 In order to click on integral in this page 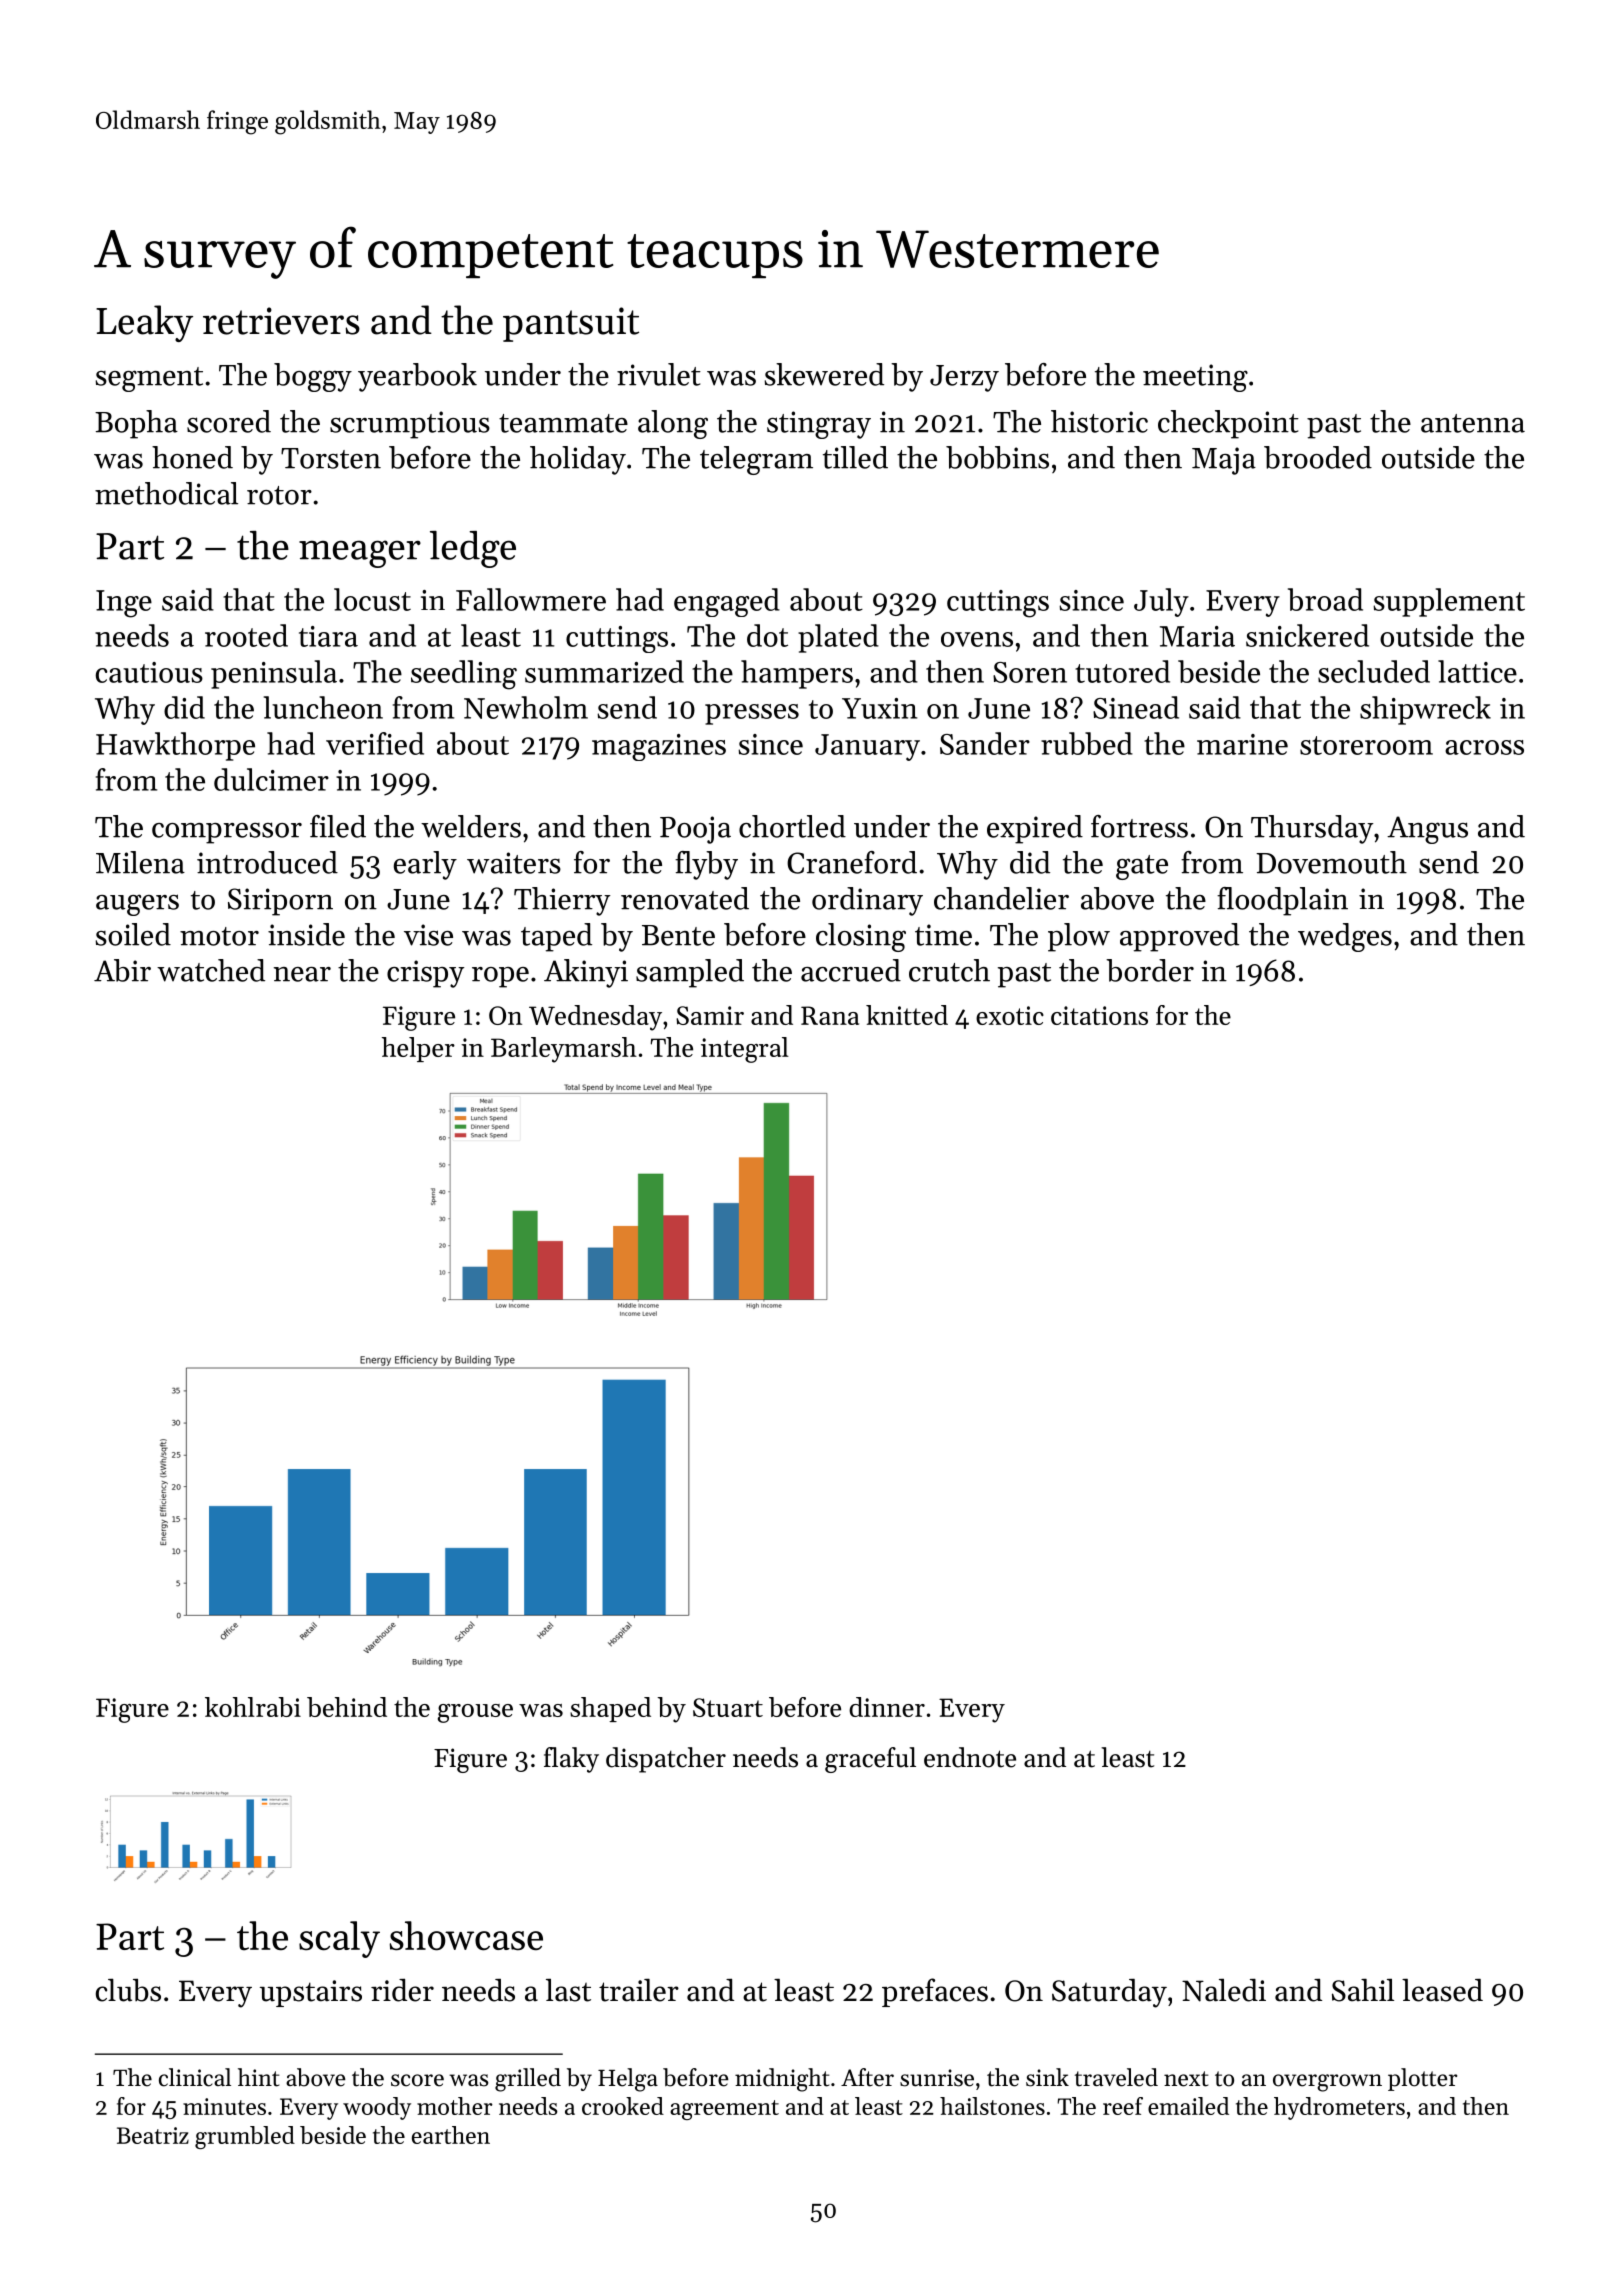, I will do `click(745, 1050)`.
